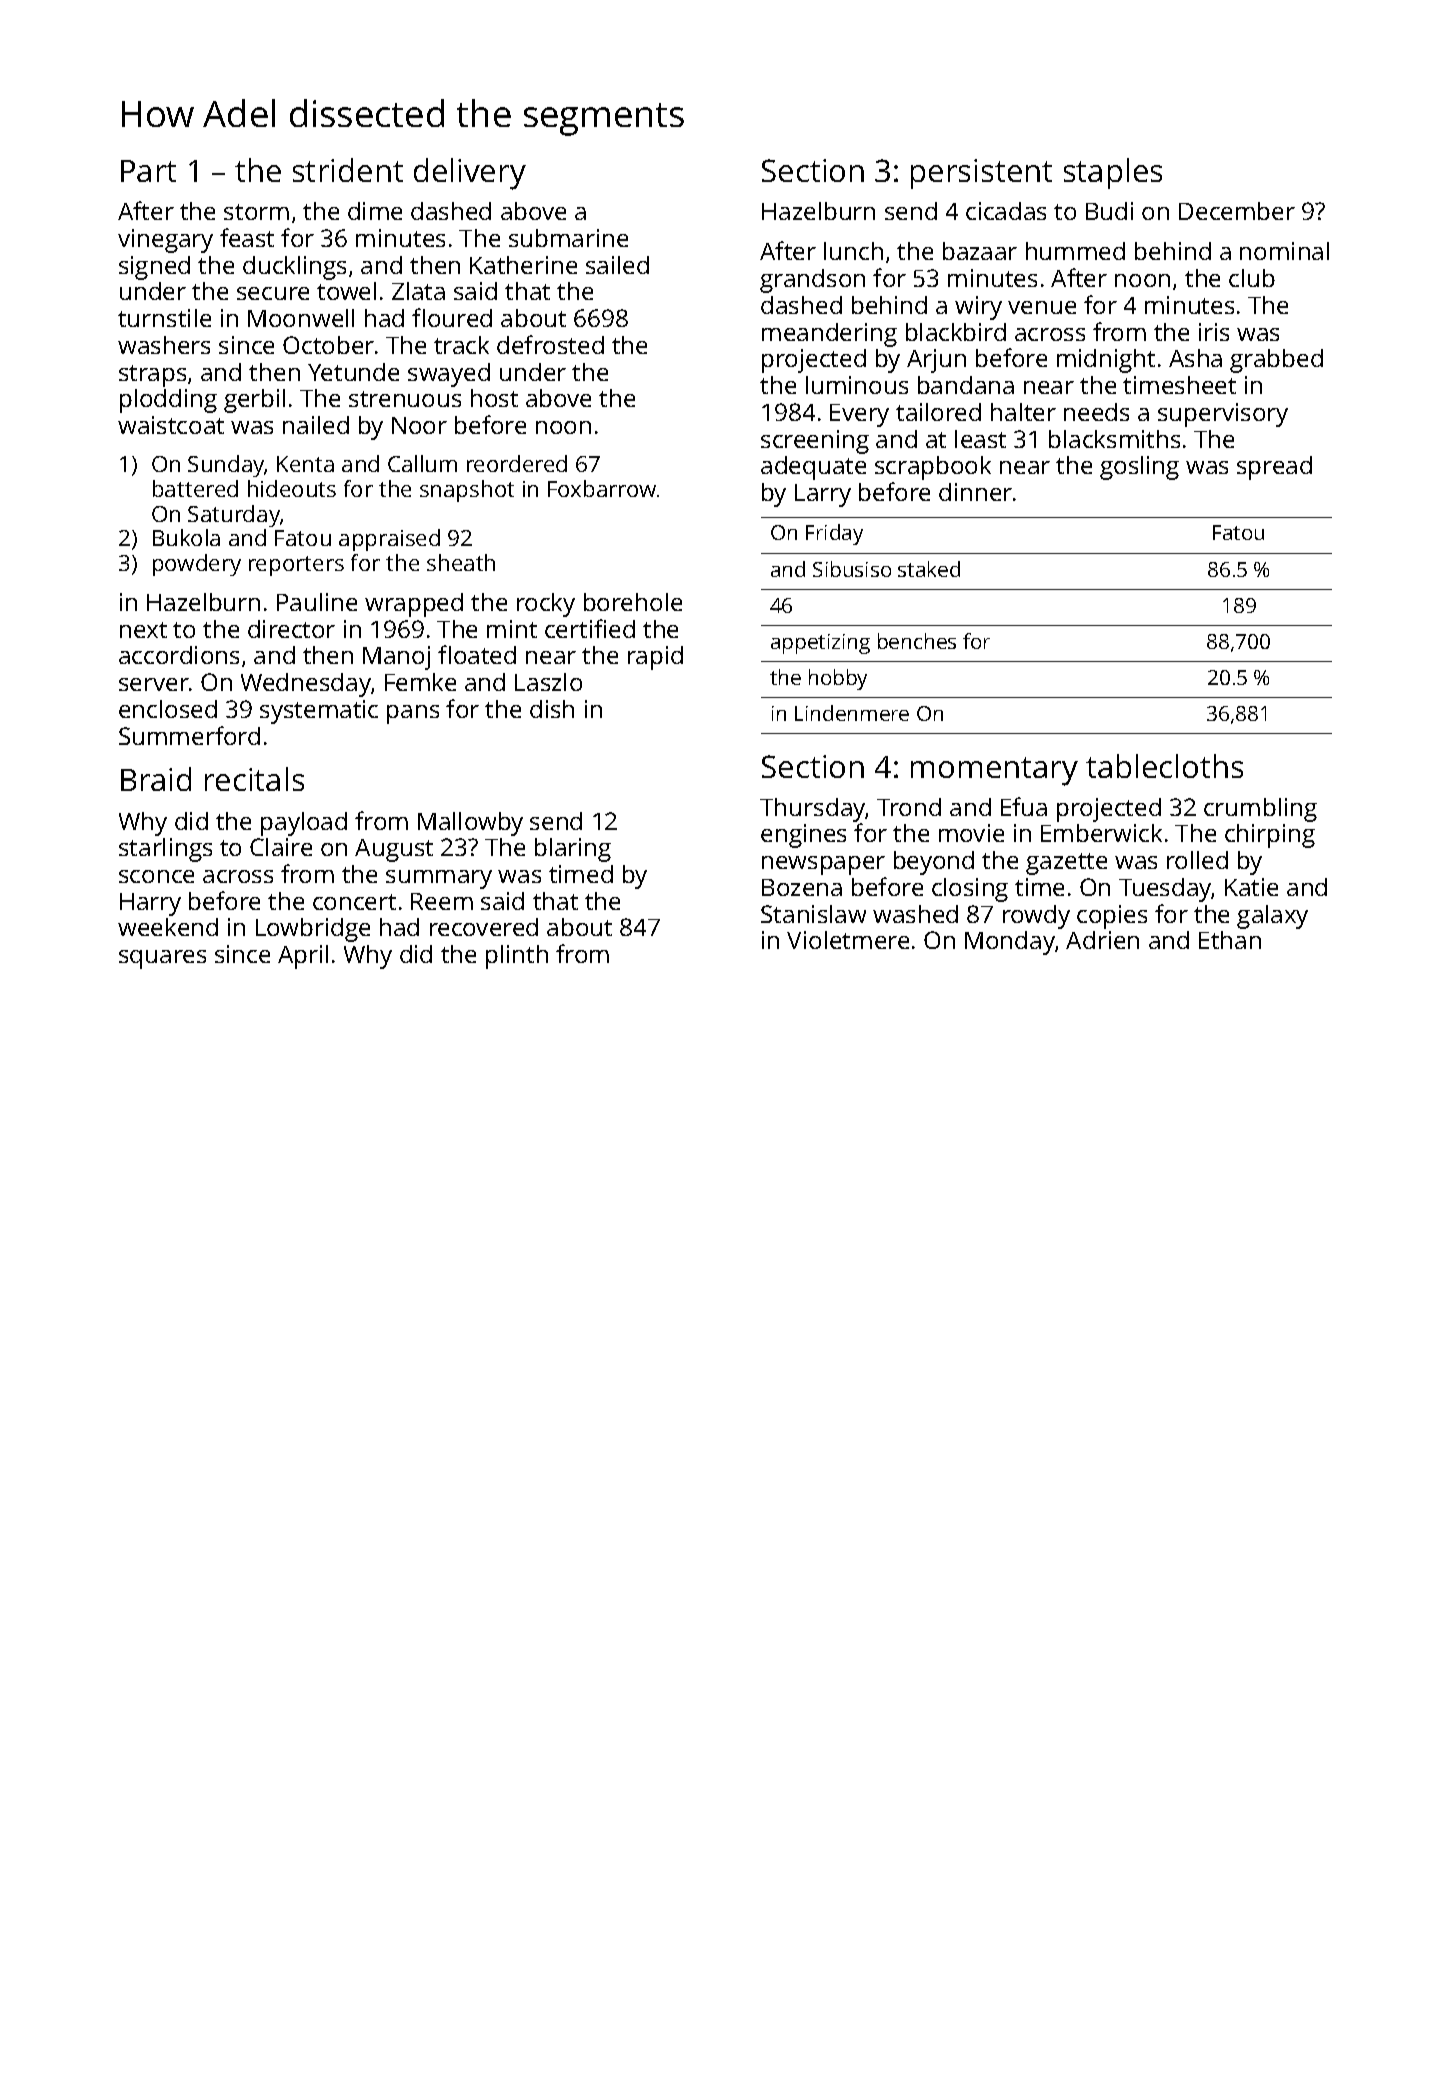 This document has width=1450, height=2100. Describe the element at coordinates (165, 241) in the document. I see `vinegary` at that location.
